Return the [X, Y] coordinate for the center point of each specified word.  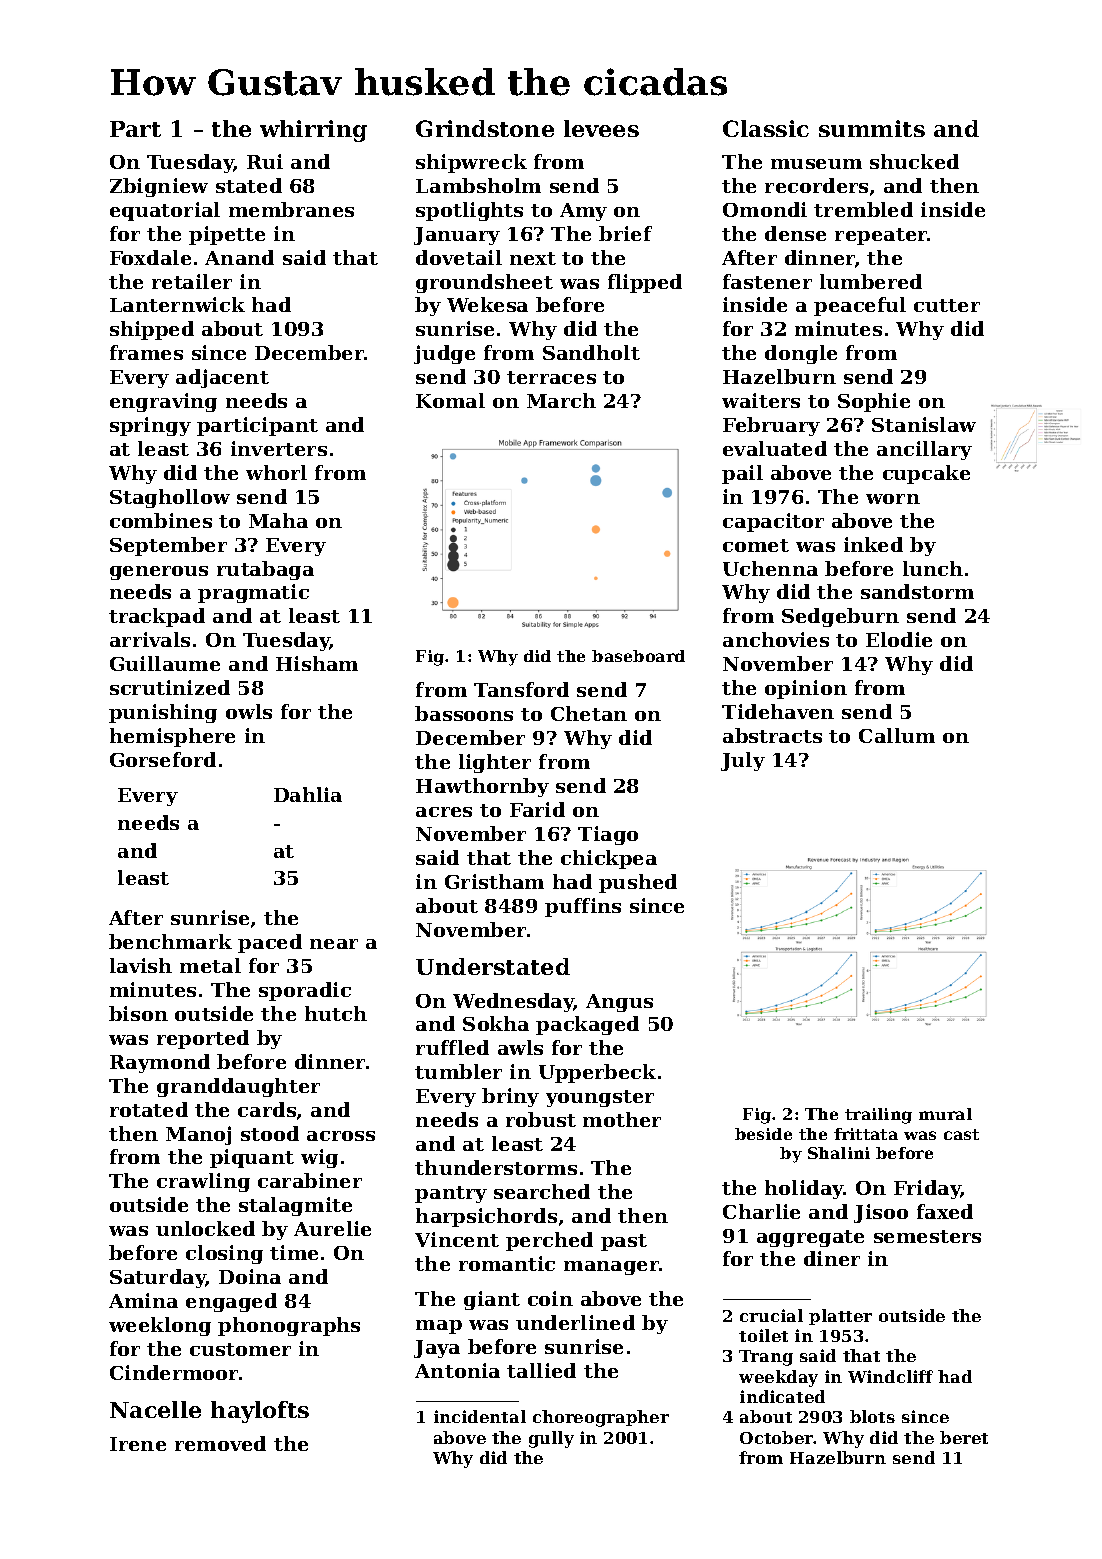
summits [872, 128]
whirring [313, 131]
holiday [804, 1189]
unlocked [205, 1228]
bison [138, 1013]
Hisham [317, 663]
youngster [600, 1098]
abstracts [772, 735]
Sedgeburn [840, 617]
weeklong [160, 1326]
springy [150, 426]
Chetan [589, 713]
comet [756, 545]
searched [542, 1191]
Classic [766, 128]
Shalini [839, 1153]
